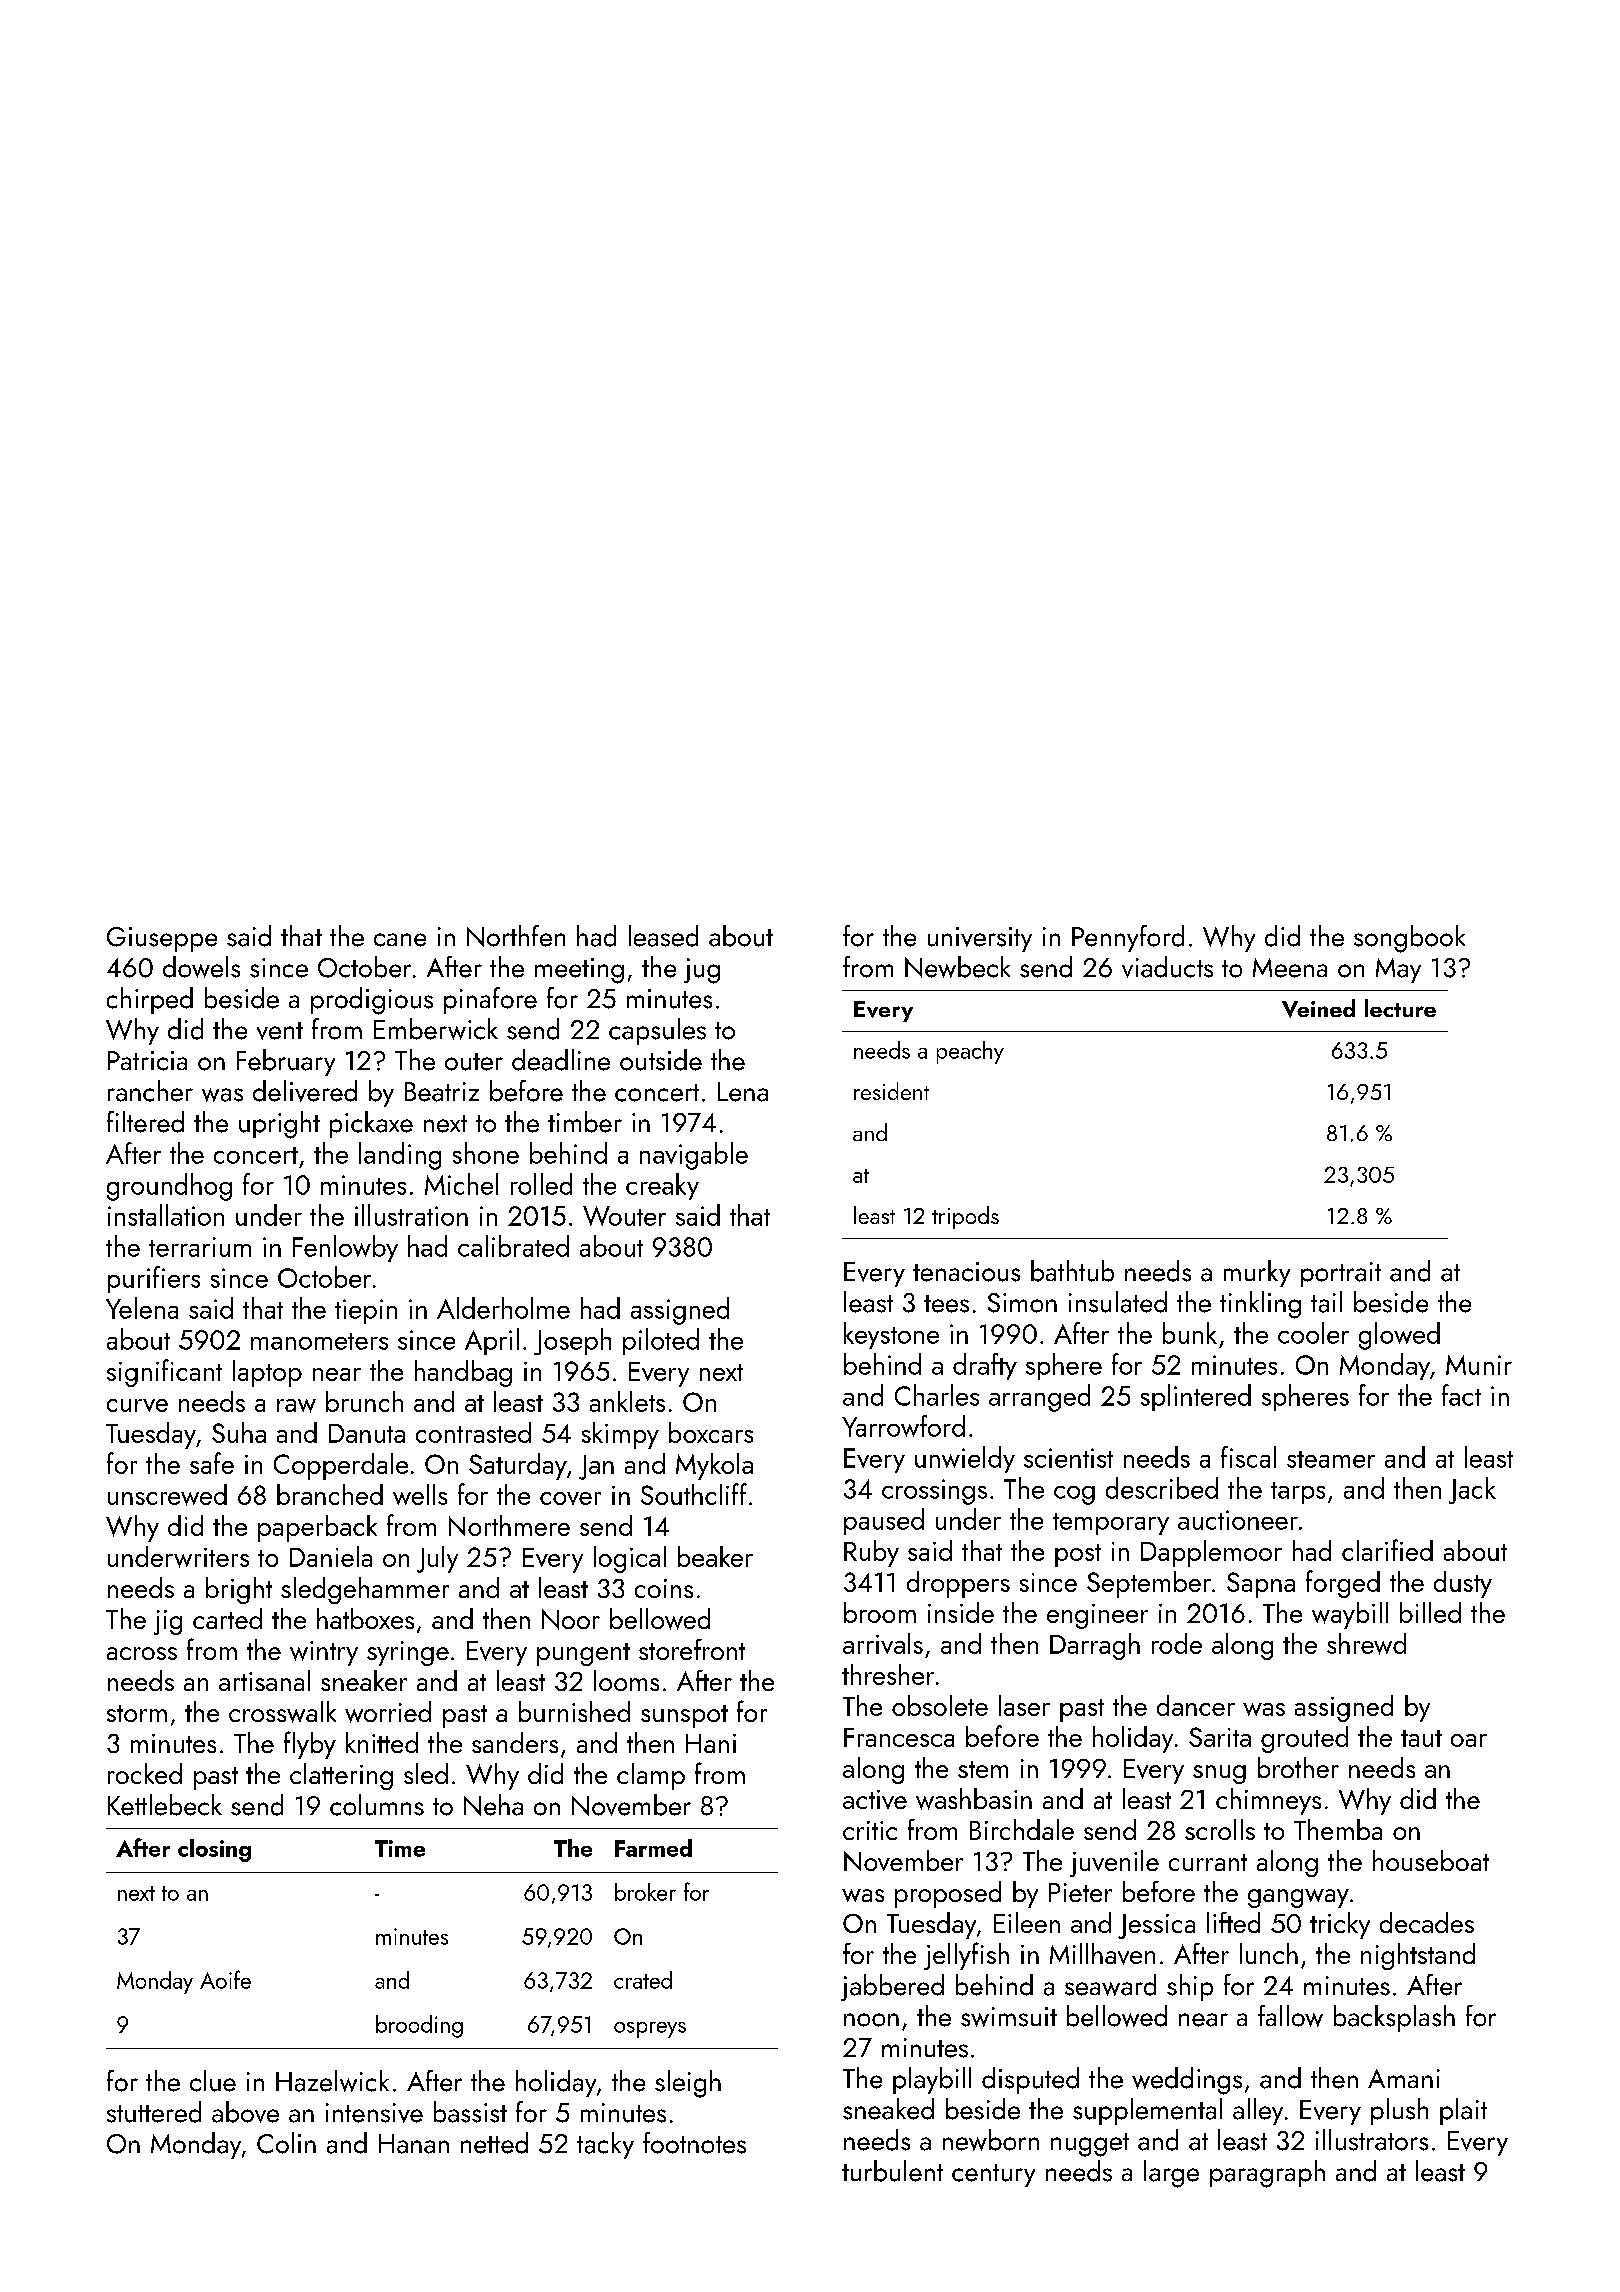 The height and width of the screenshot is (2292, 1620). I want to click on viaducts, so click(1167, 967).
